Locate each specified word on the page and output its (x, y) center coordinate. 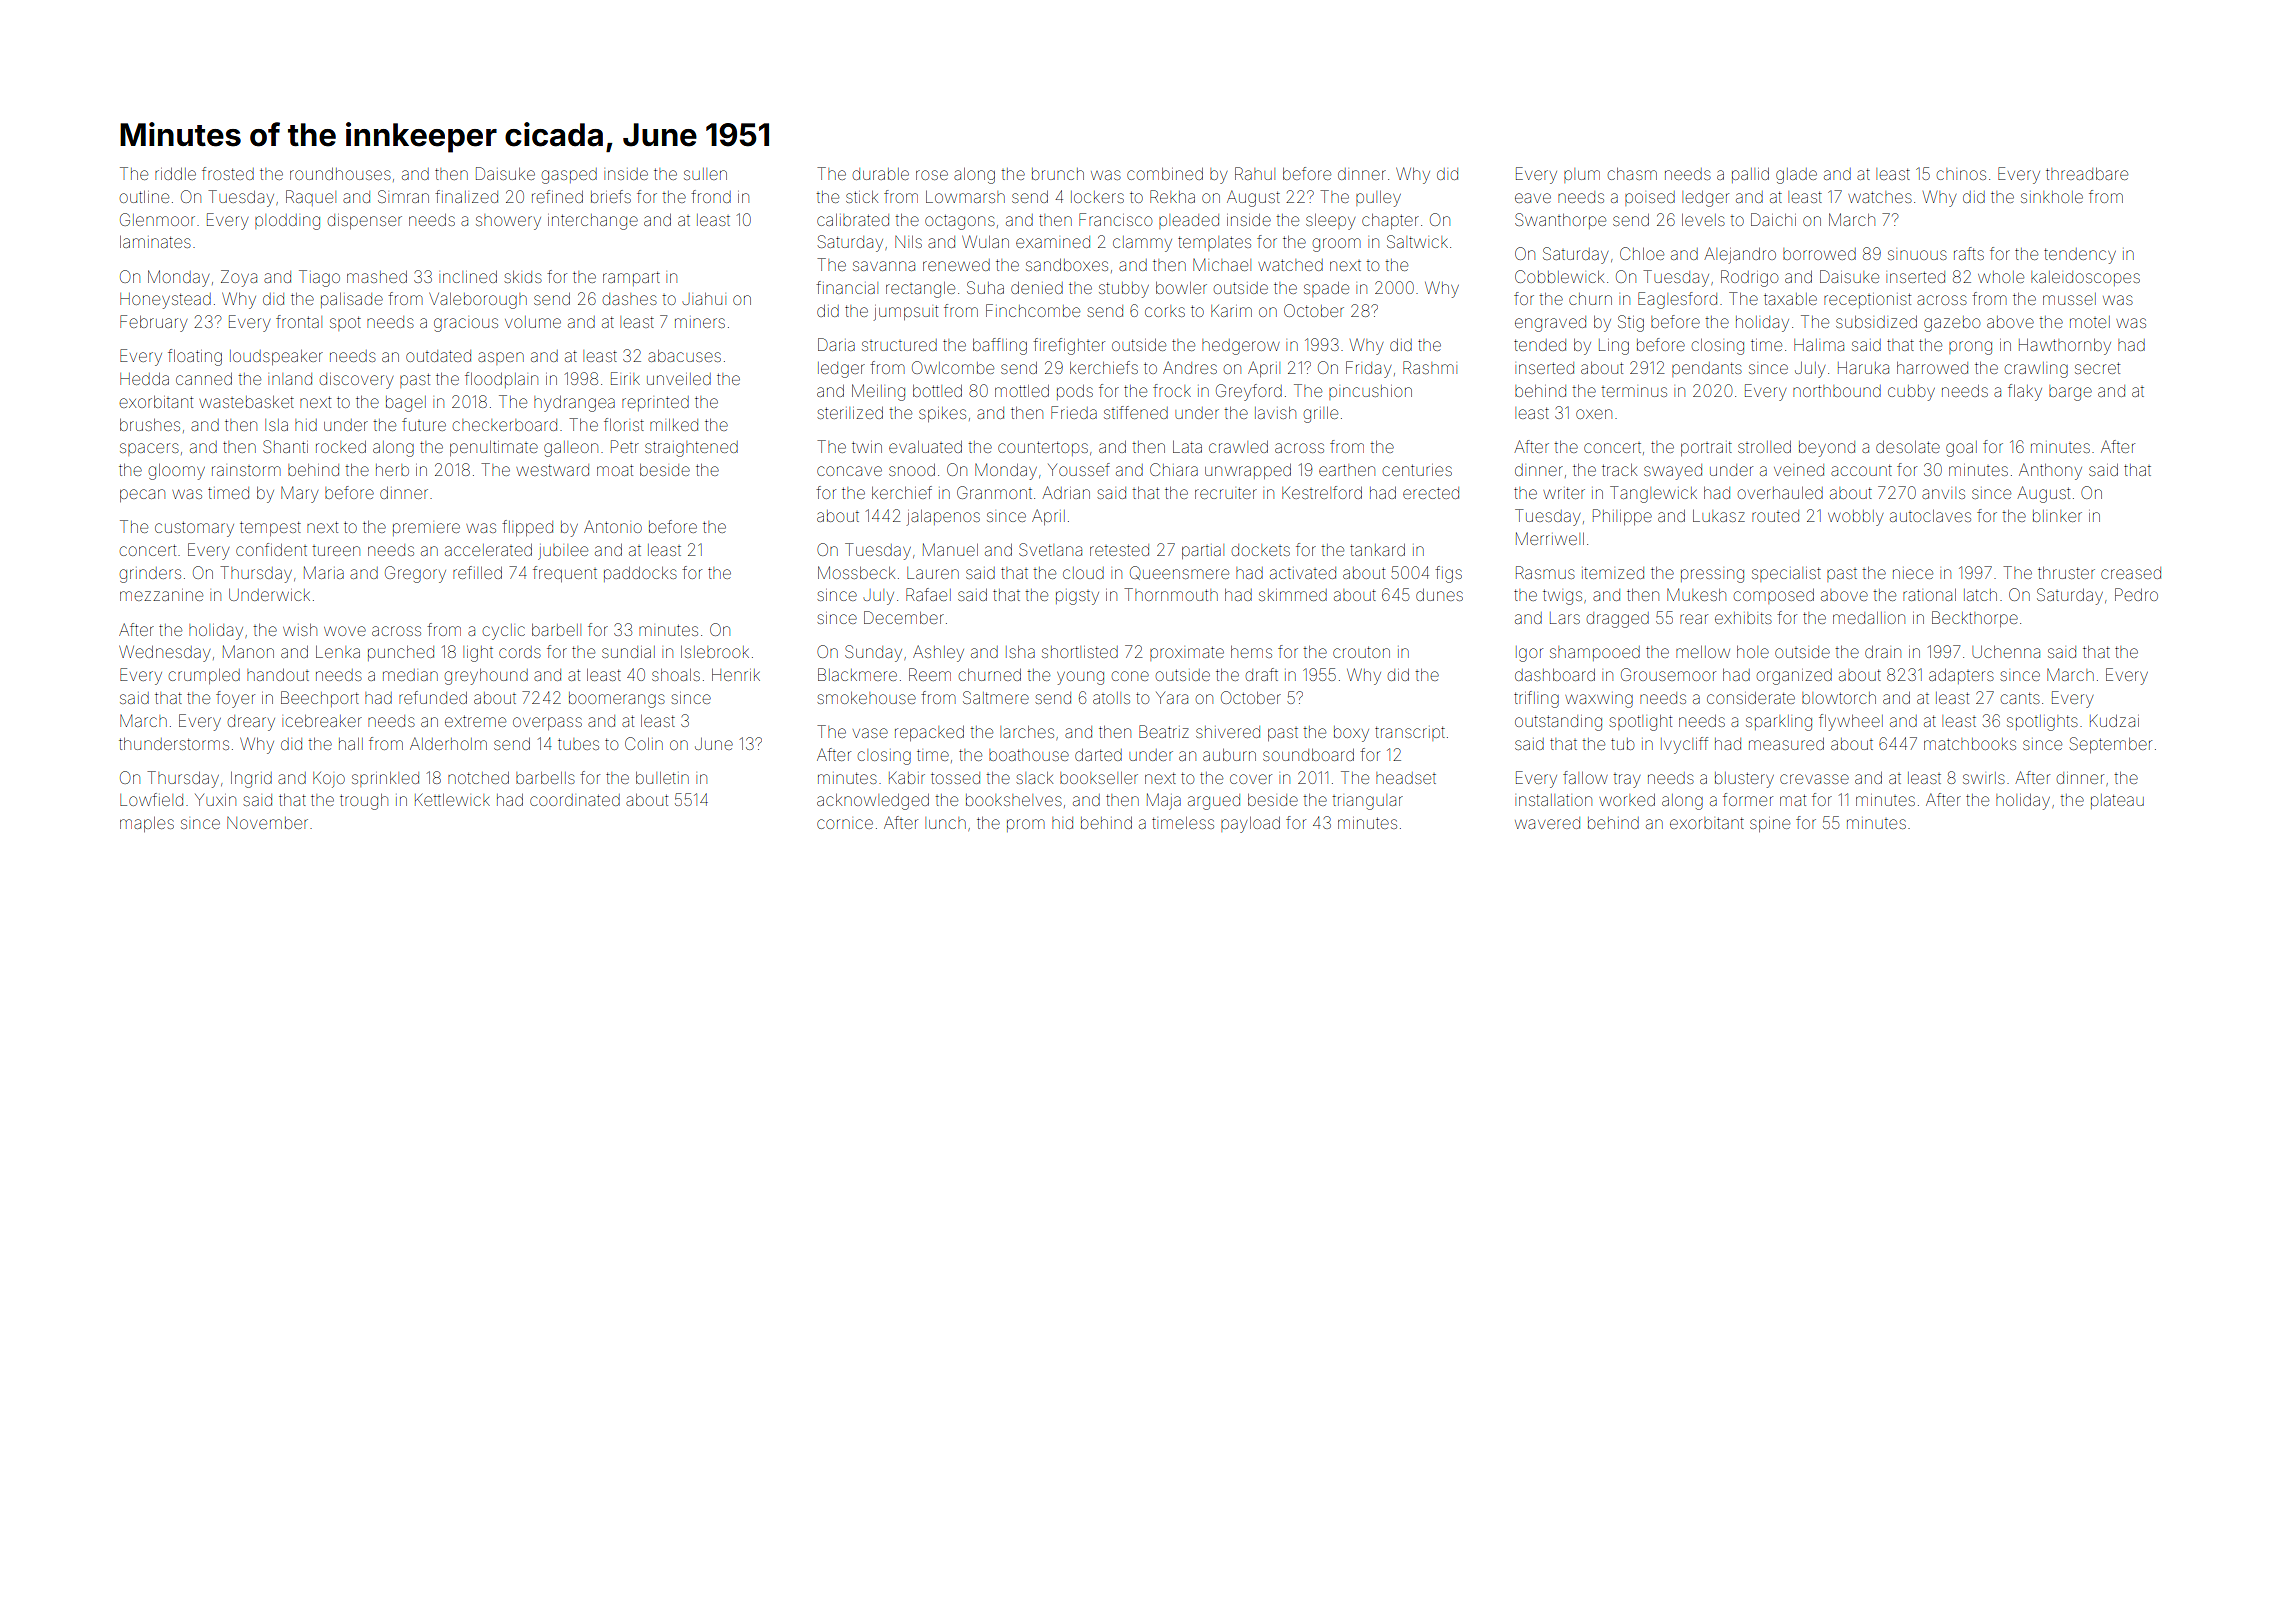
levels (1703, 220)
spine (1770, 825)
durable (881, 174)
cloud (1083, 573)
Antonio (613, 526)
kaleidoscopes (2085, 278)
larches (1027, 732)
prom (1025, 825)
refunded (433, 697)
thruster (2066, 573)
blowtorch (1839, 698)
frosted (228, 173)
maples (147, 824)
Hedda (144, 379)
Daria (836, 344)
